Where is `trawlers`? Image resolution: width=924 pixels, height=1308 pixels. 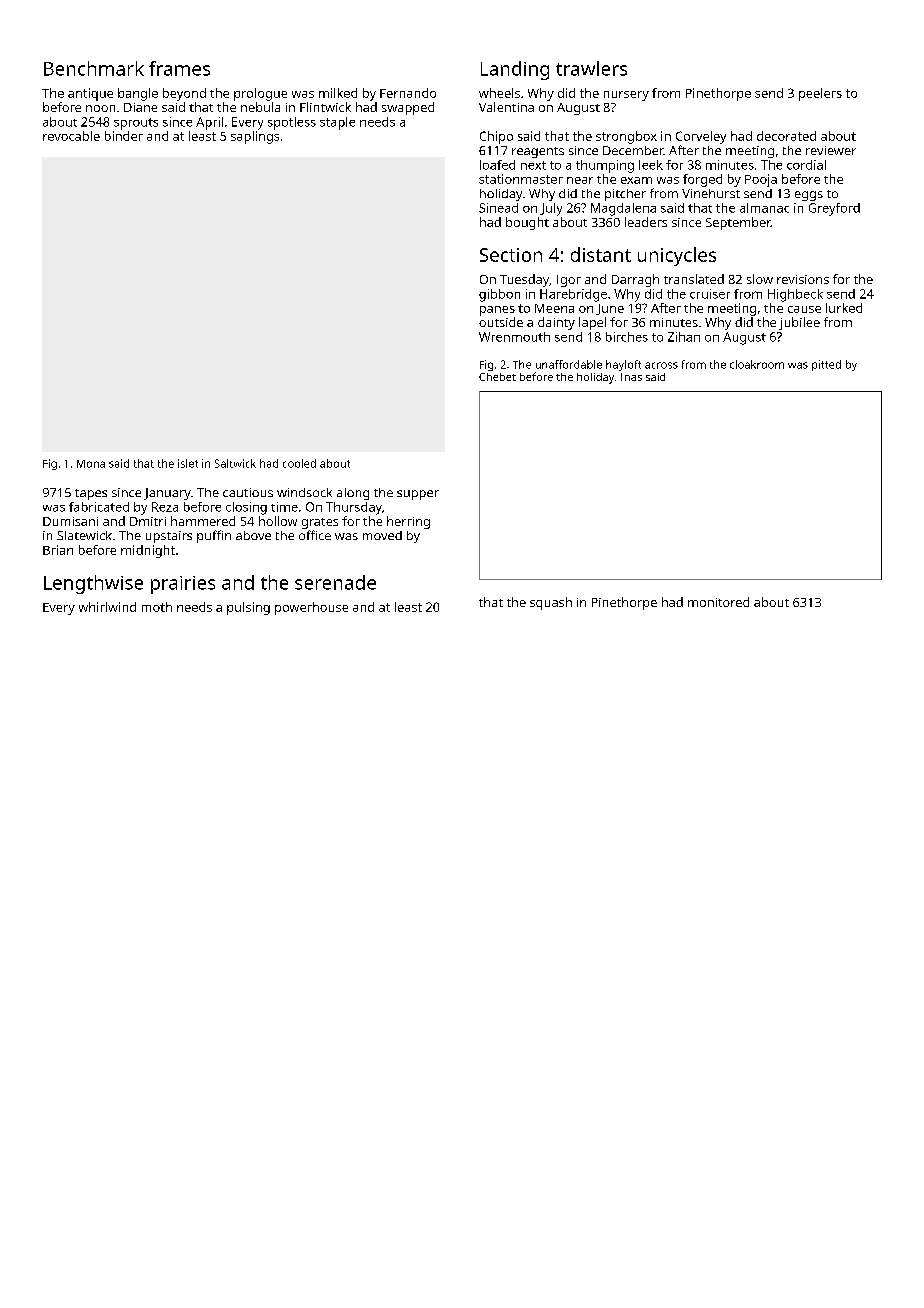 trawlers is located at coordinates (591, 68).
